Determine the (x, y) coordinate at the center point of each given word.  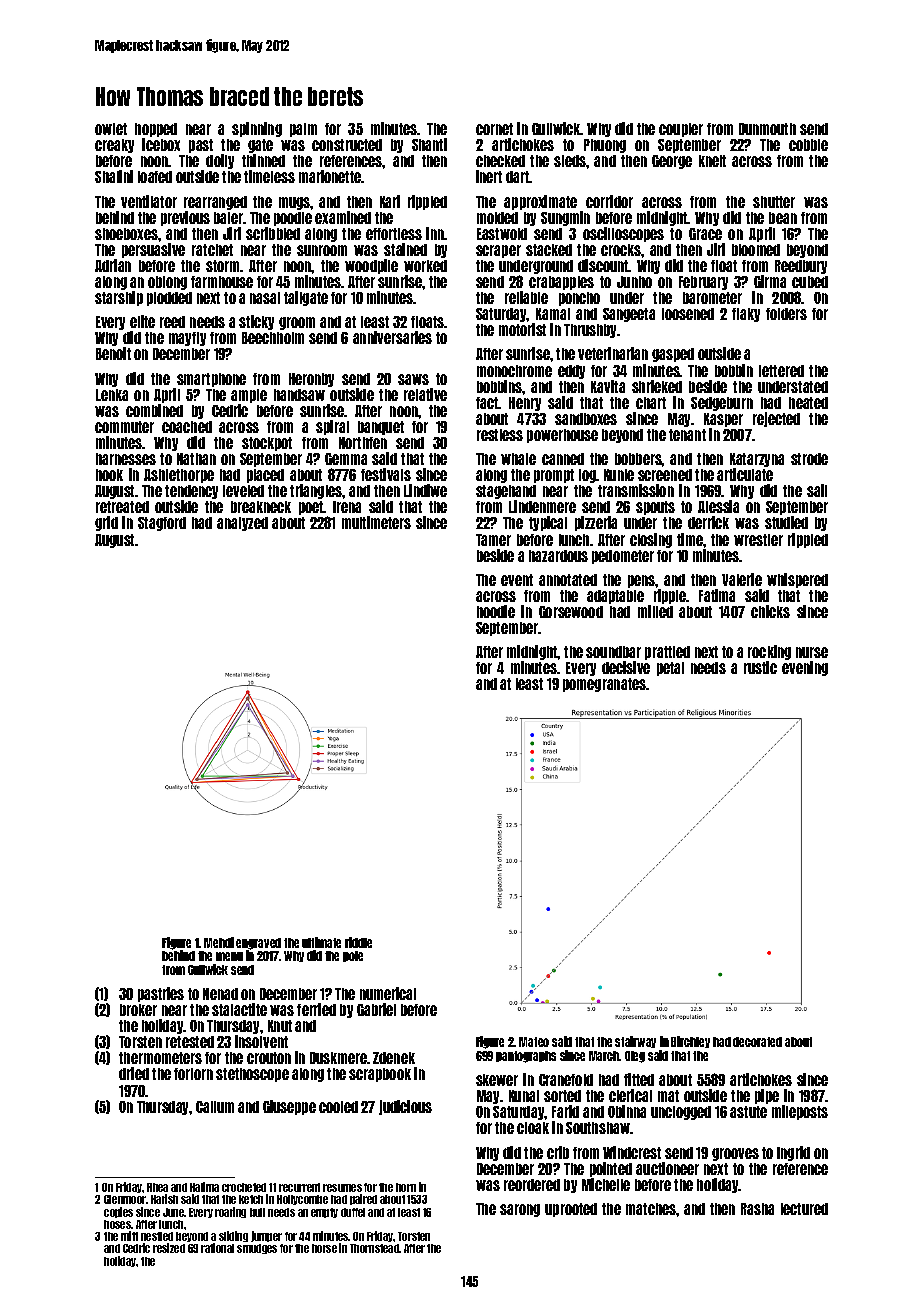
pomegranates (604, 685)
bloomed (756, 250)
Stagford (162, 524)
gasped (673, 355)
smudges (257, 1249)
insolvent (261, 1041)
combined (154, 410)
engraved (258, 944)
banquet (381, 428)
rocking (769, 652)
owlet (111, 129)
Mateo (534, 1042)
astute (748, 1112)
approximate (540, 202)
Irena (347, 507)
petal (670, 669)
